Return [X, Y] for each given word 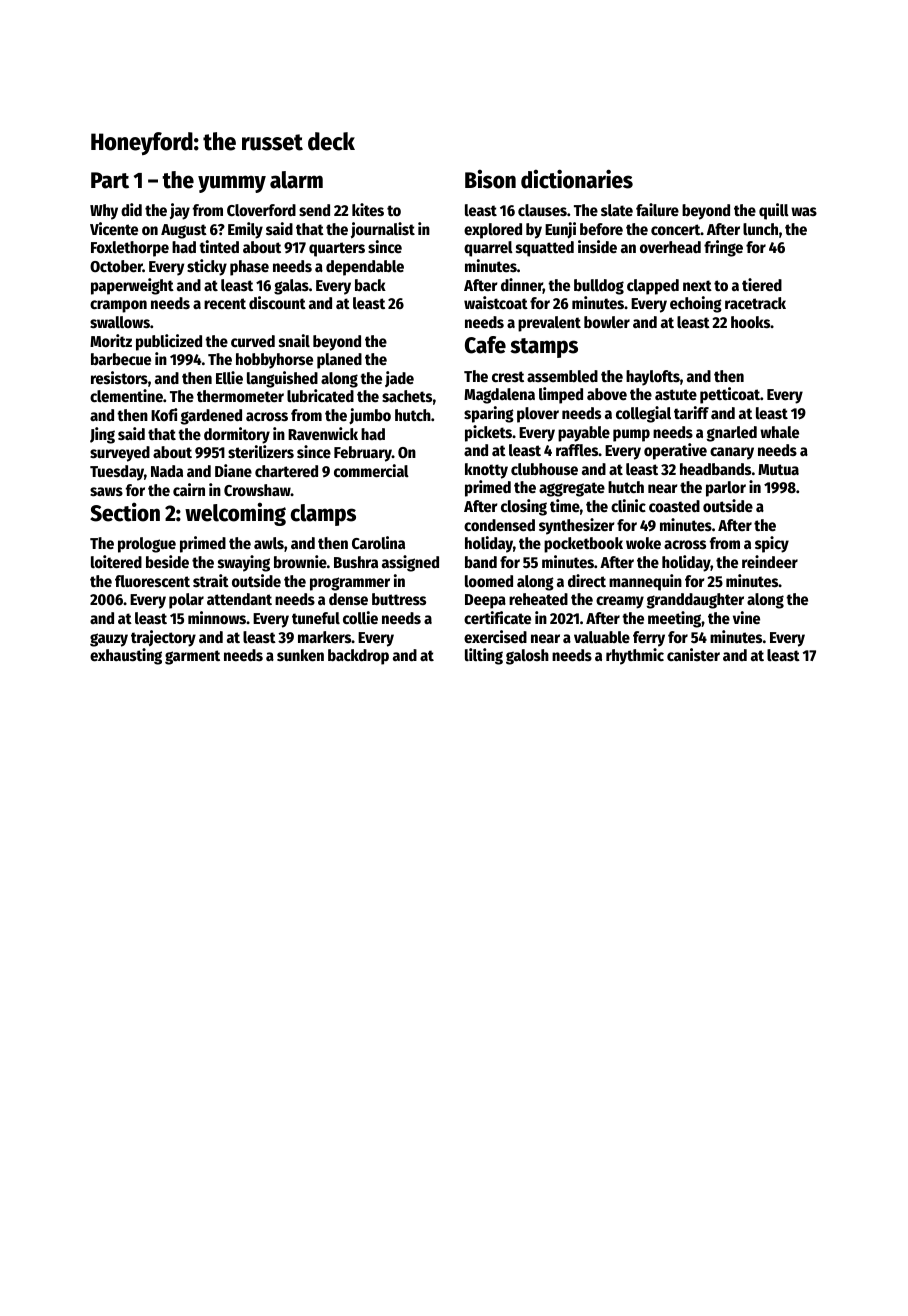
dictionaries [577, 179]
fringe [723, 248]
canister [693, 655]
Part [110, 180]
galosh [527, 657]
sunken [300, 655]
